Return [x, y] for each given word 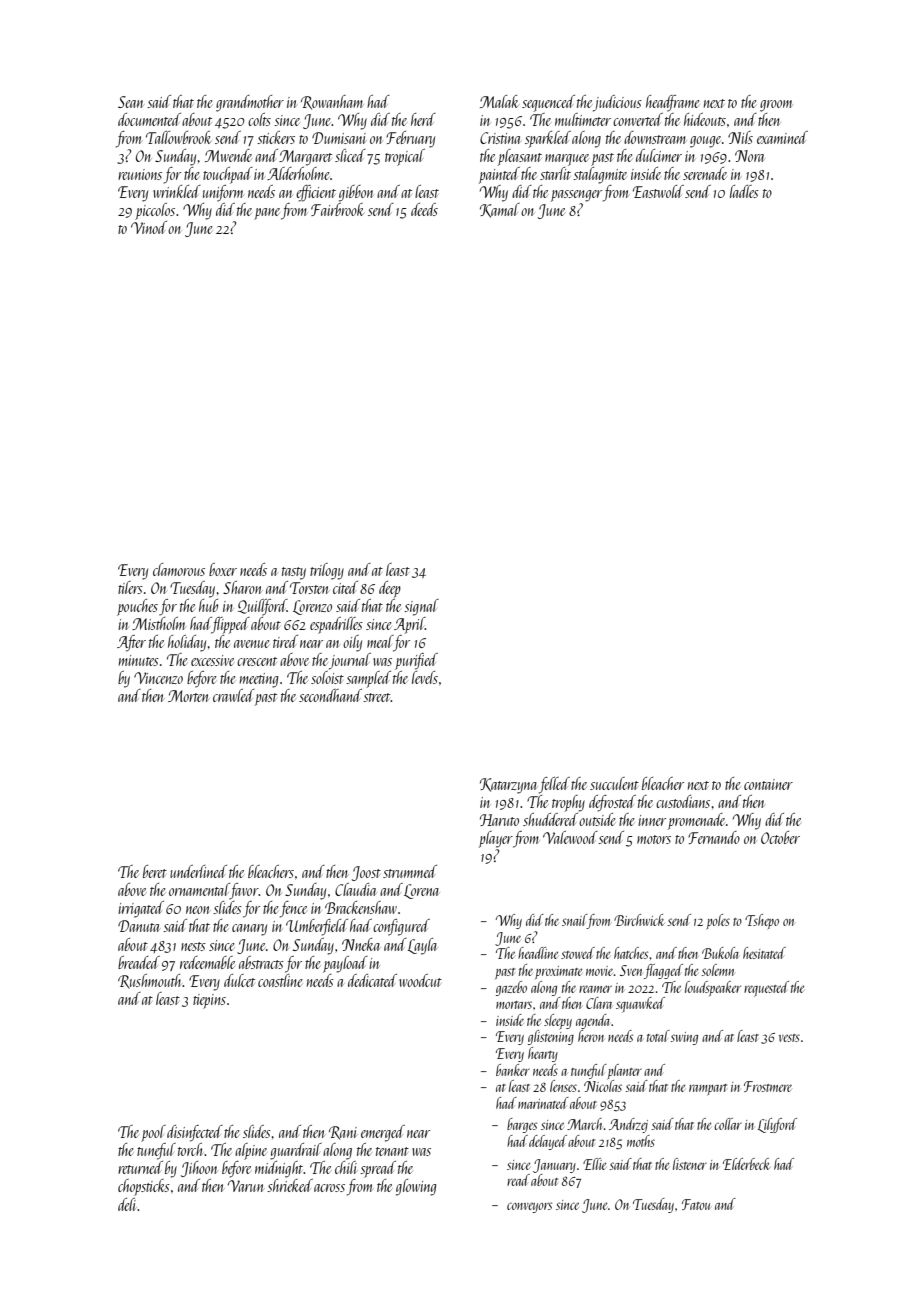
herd [423, 119]
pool [153, 1133]
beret [155, 871]
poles [718, 921]
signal [421, 607]
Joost [366, 873]
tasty [294, 573]
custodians [683, 801]
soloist [327, 677]
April [409, 625]
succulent [614, 783]
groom [776, 106]
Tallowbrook [178, 137]
